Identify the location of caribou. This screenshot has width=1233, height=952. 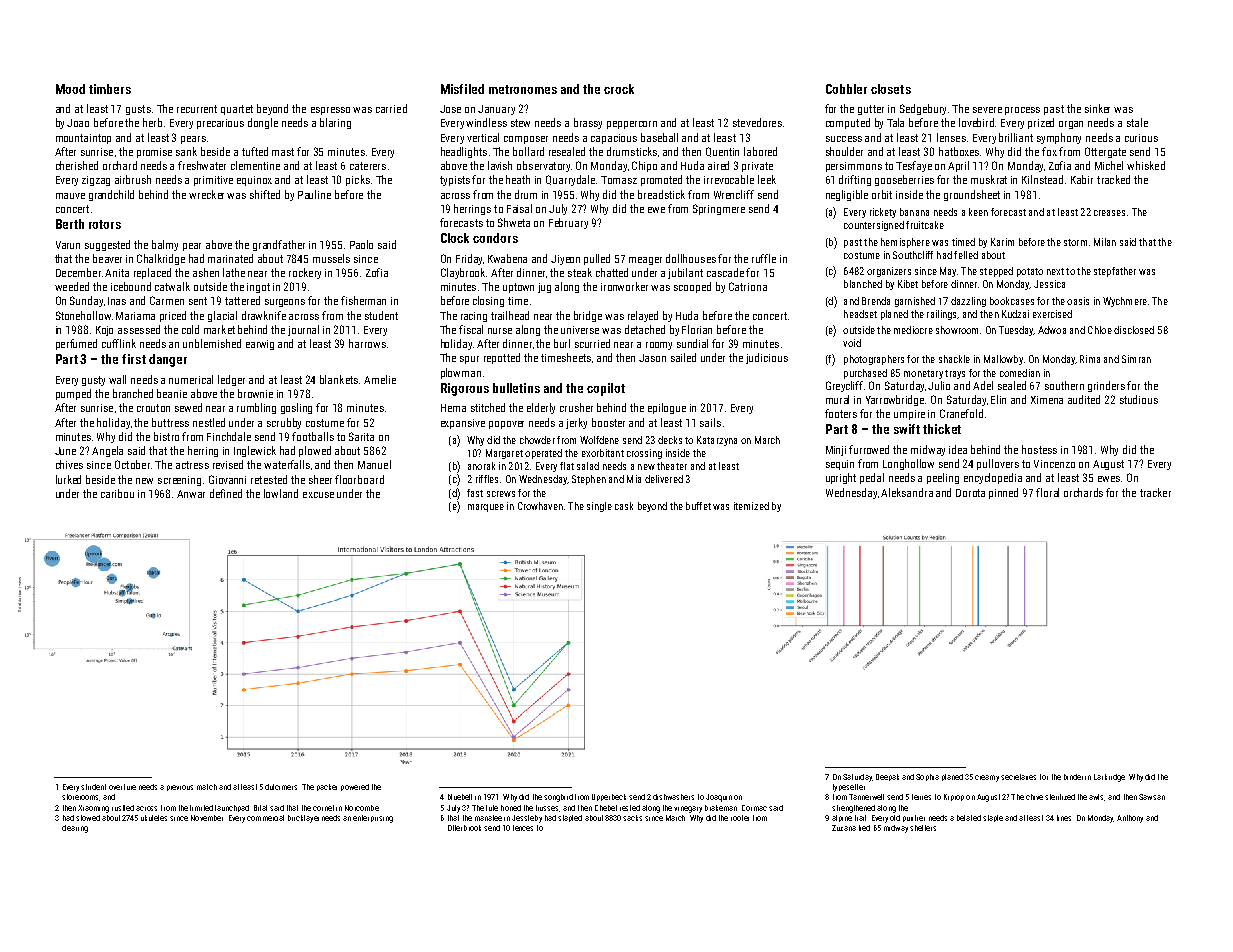
(117, 493).
